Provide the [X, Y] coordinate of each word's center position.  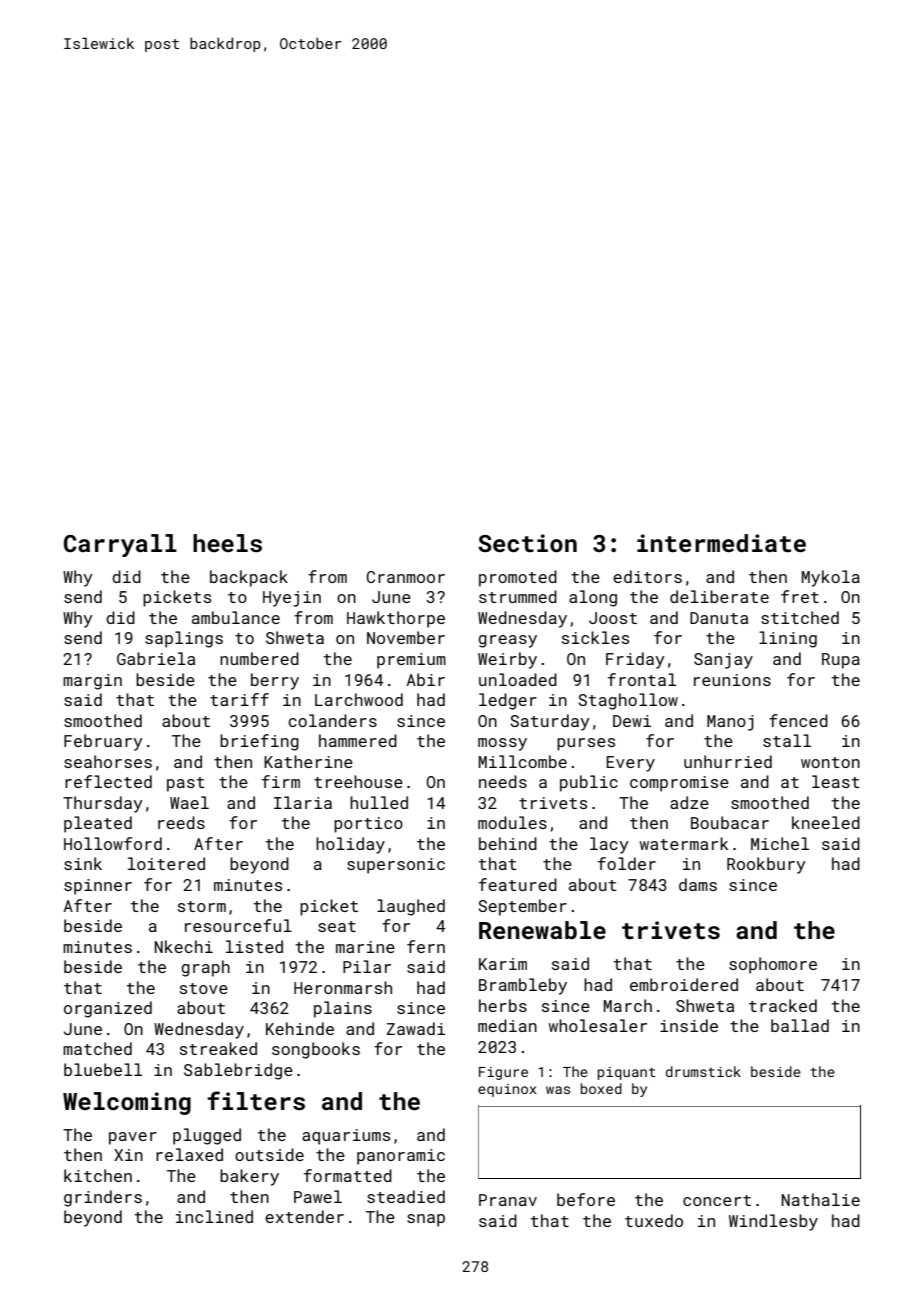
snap [426, 1220]
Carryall [120, 545]
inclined [214, 1216]
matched [97, 1048]
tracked [783, 1005]
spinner [98, 887]
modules [512, 822]
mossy [502, 744]
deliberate [719, 596]
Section [527, 543]
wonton [830, 762]
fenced [798, 720]
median [507, 1025]
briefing [259, 742]
